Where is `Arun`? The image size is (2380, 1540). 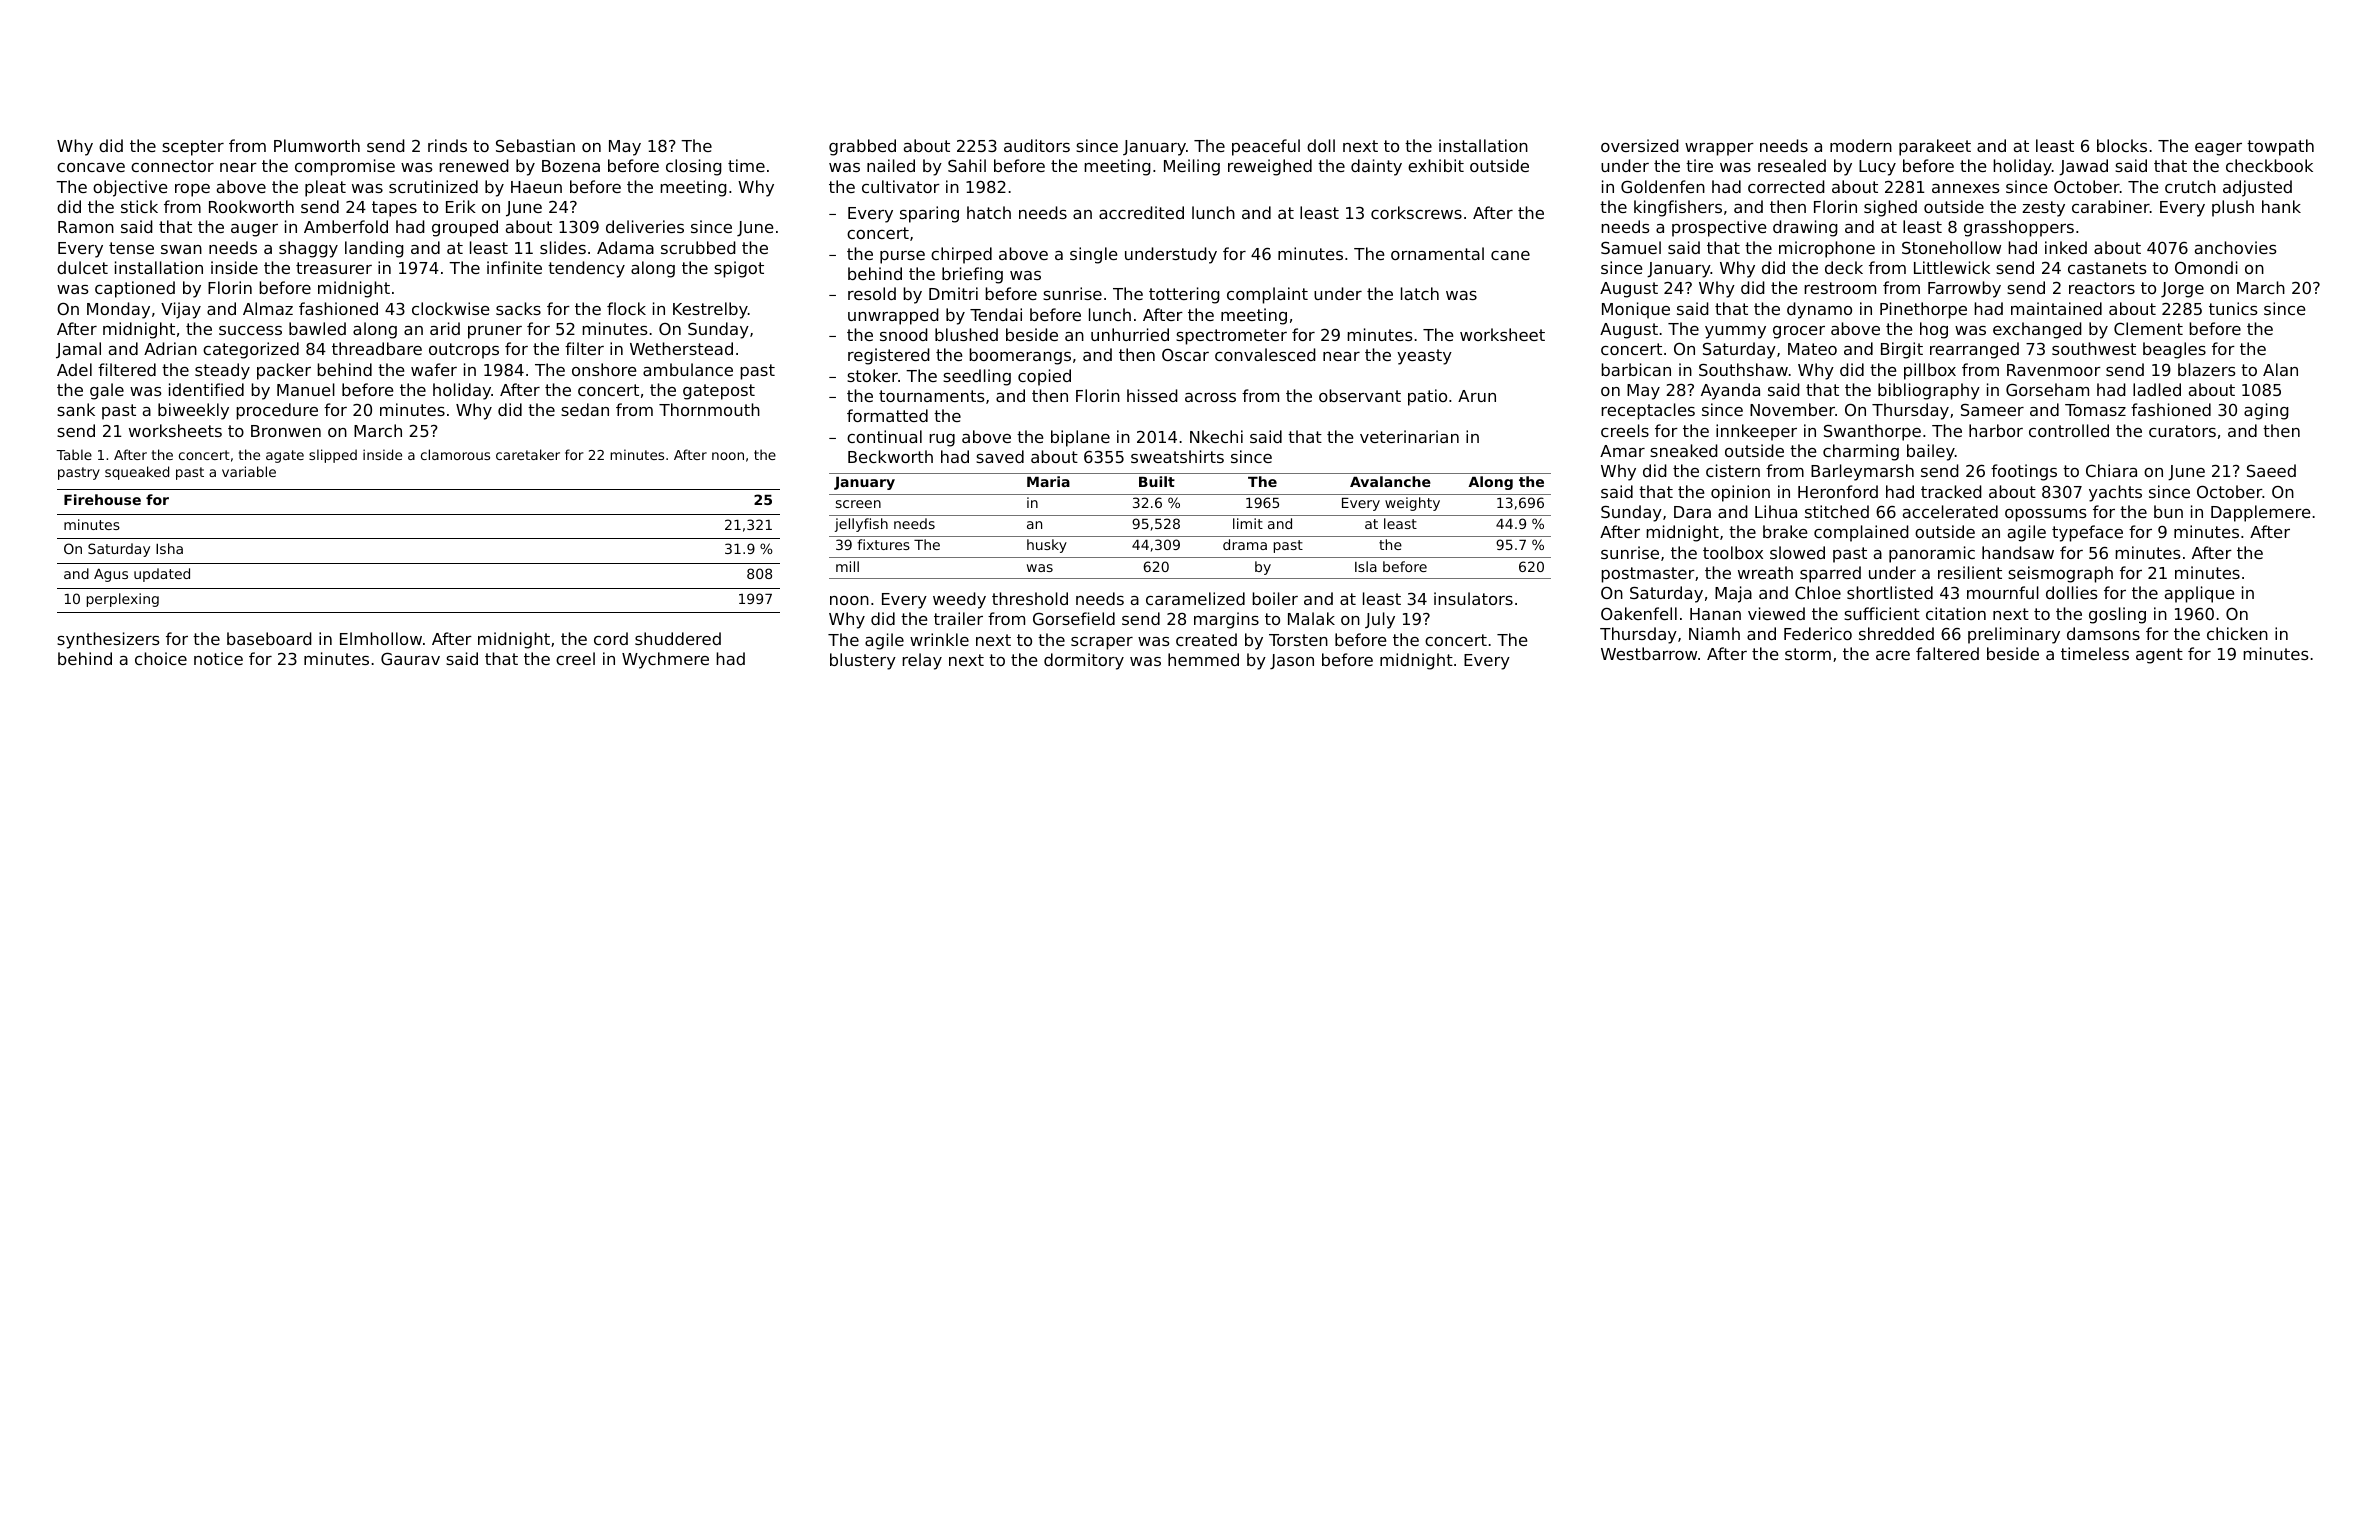
Arun is located at coordinates (1477, 396).
